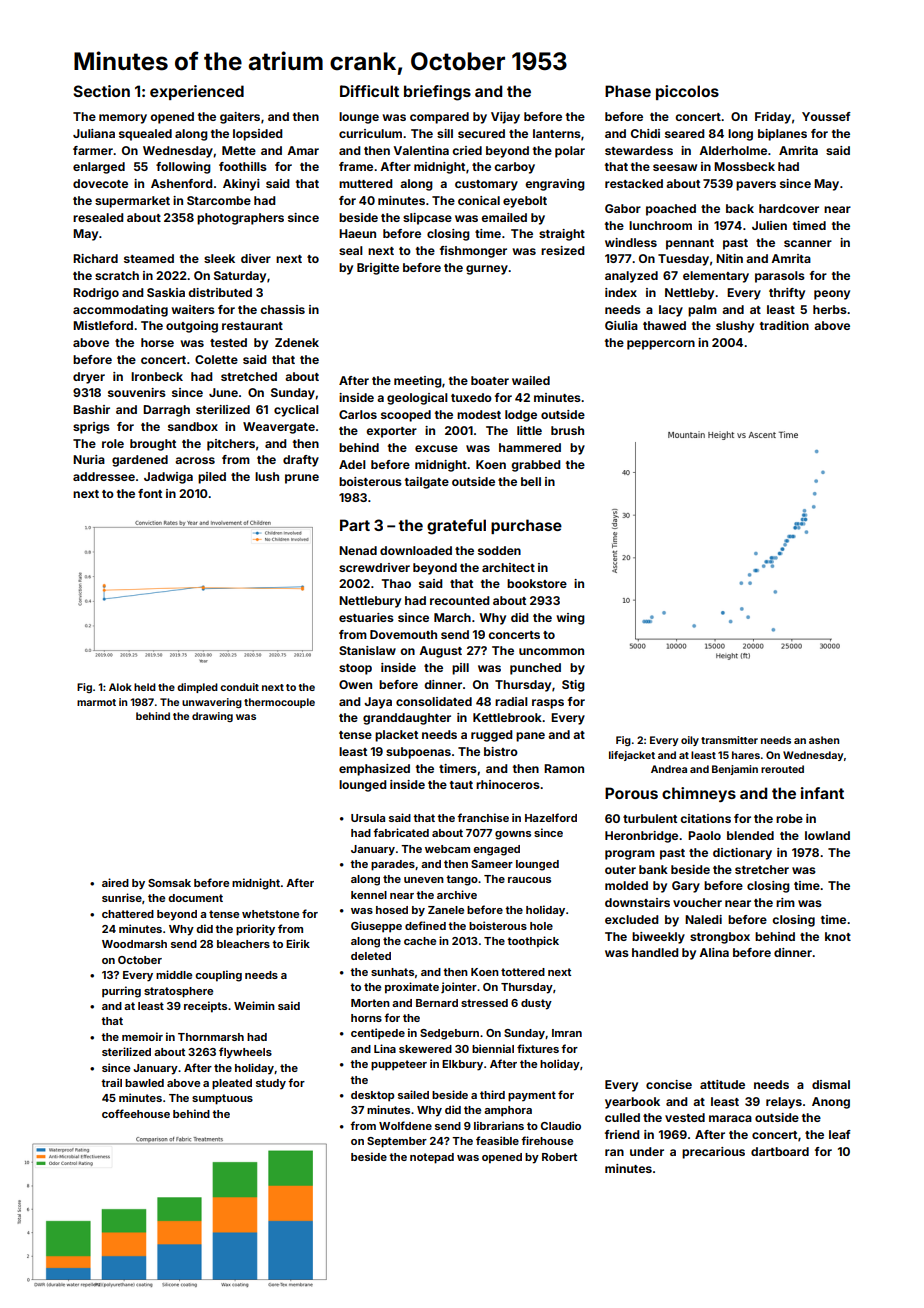 This screenshot has height=1308, width=924. Describe the element at coordinates (439, 118) in the screenshot. I see `compared` at that location.
